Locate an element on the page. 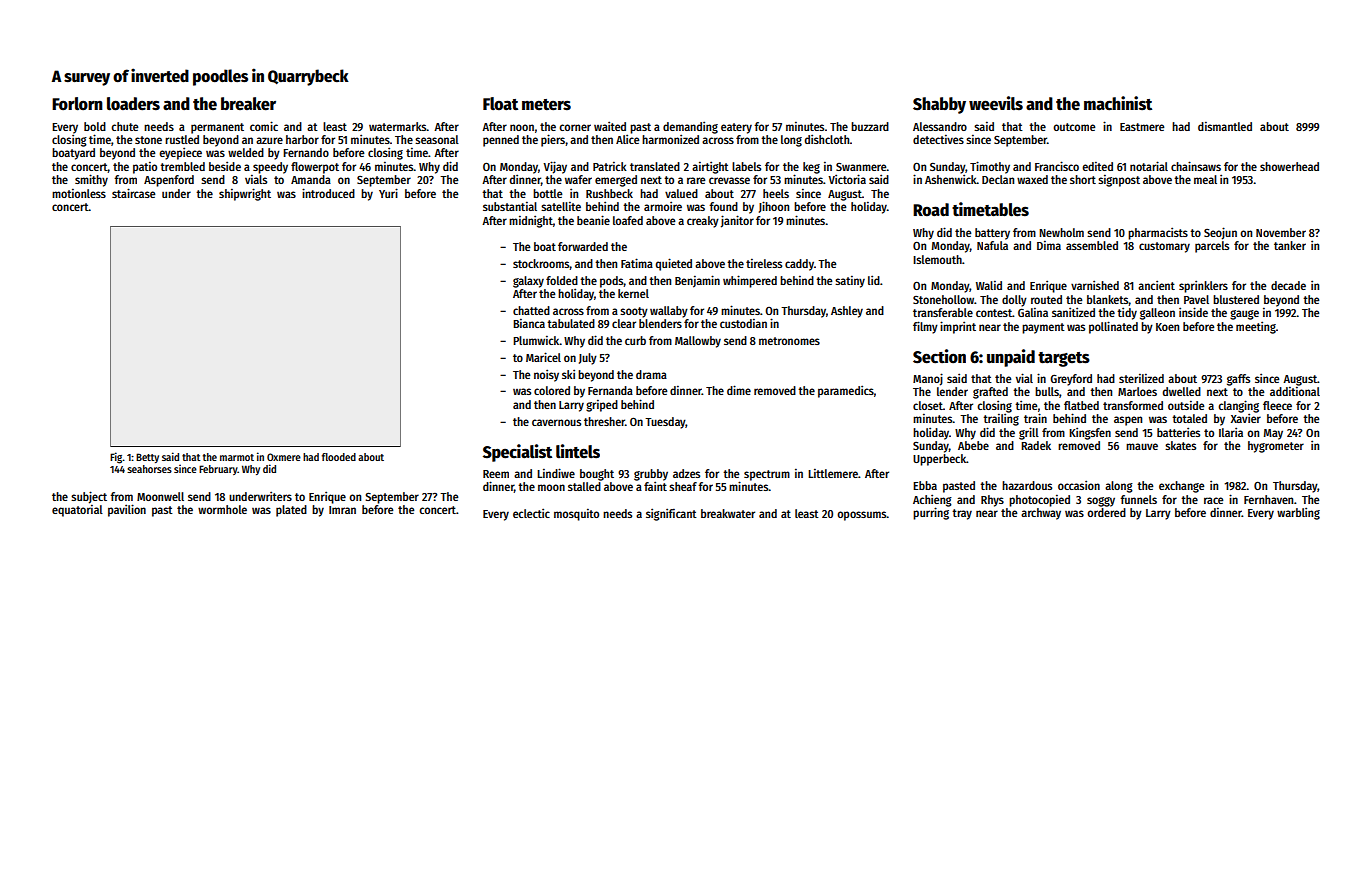 The width and height of the document is (1372, 887). Bianca is located at coordinates (529, 323).
